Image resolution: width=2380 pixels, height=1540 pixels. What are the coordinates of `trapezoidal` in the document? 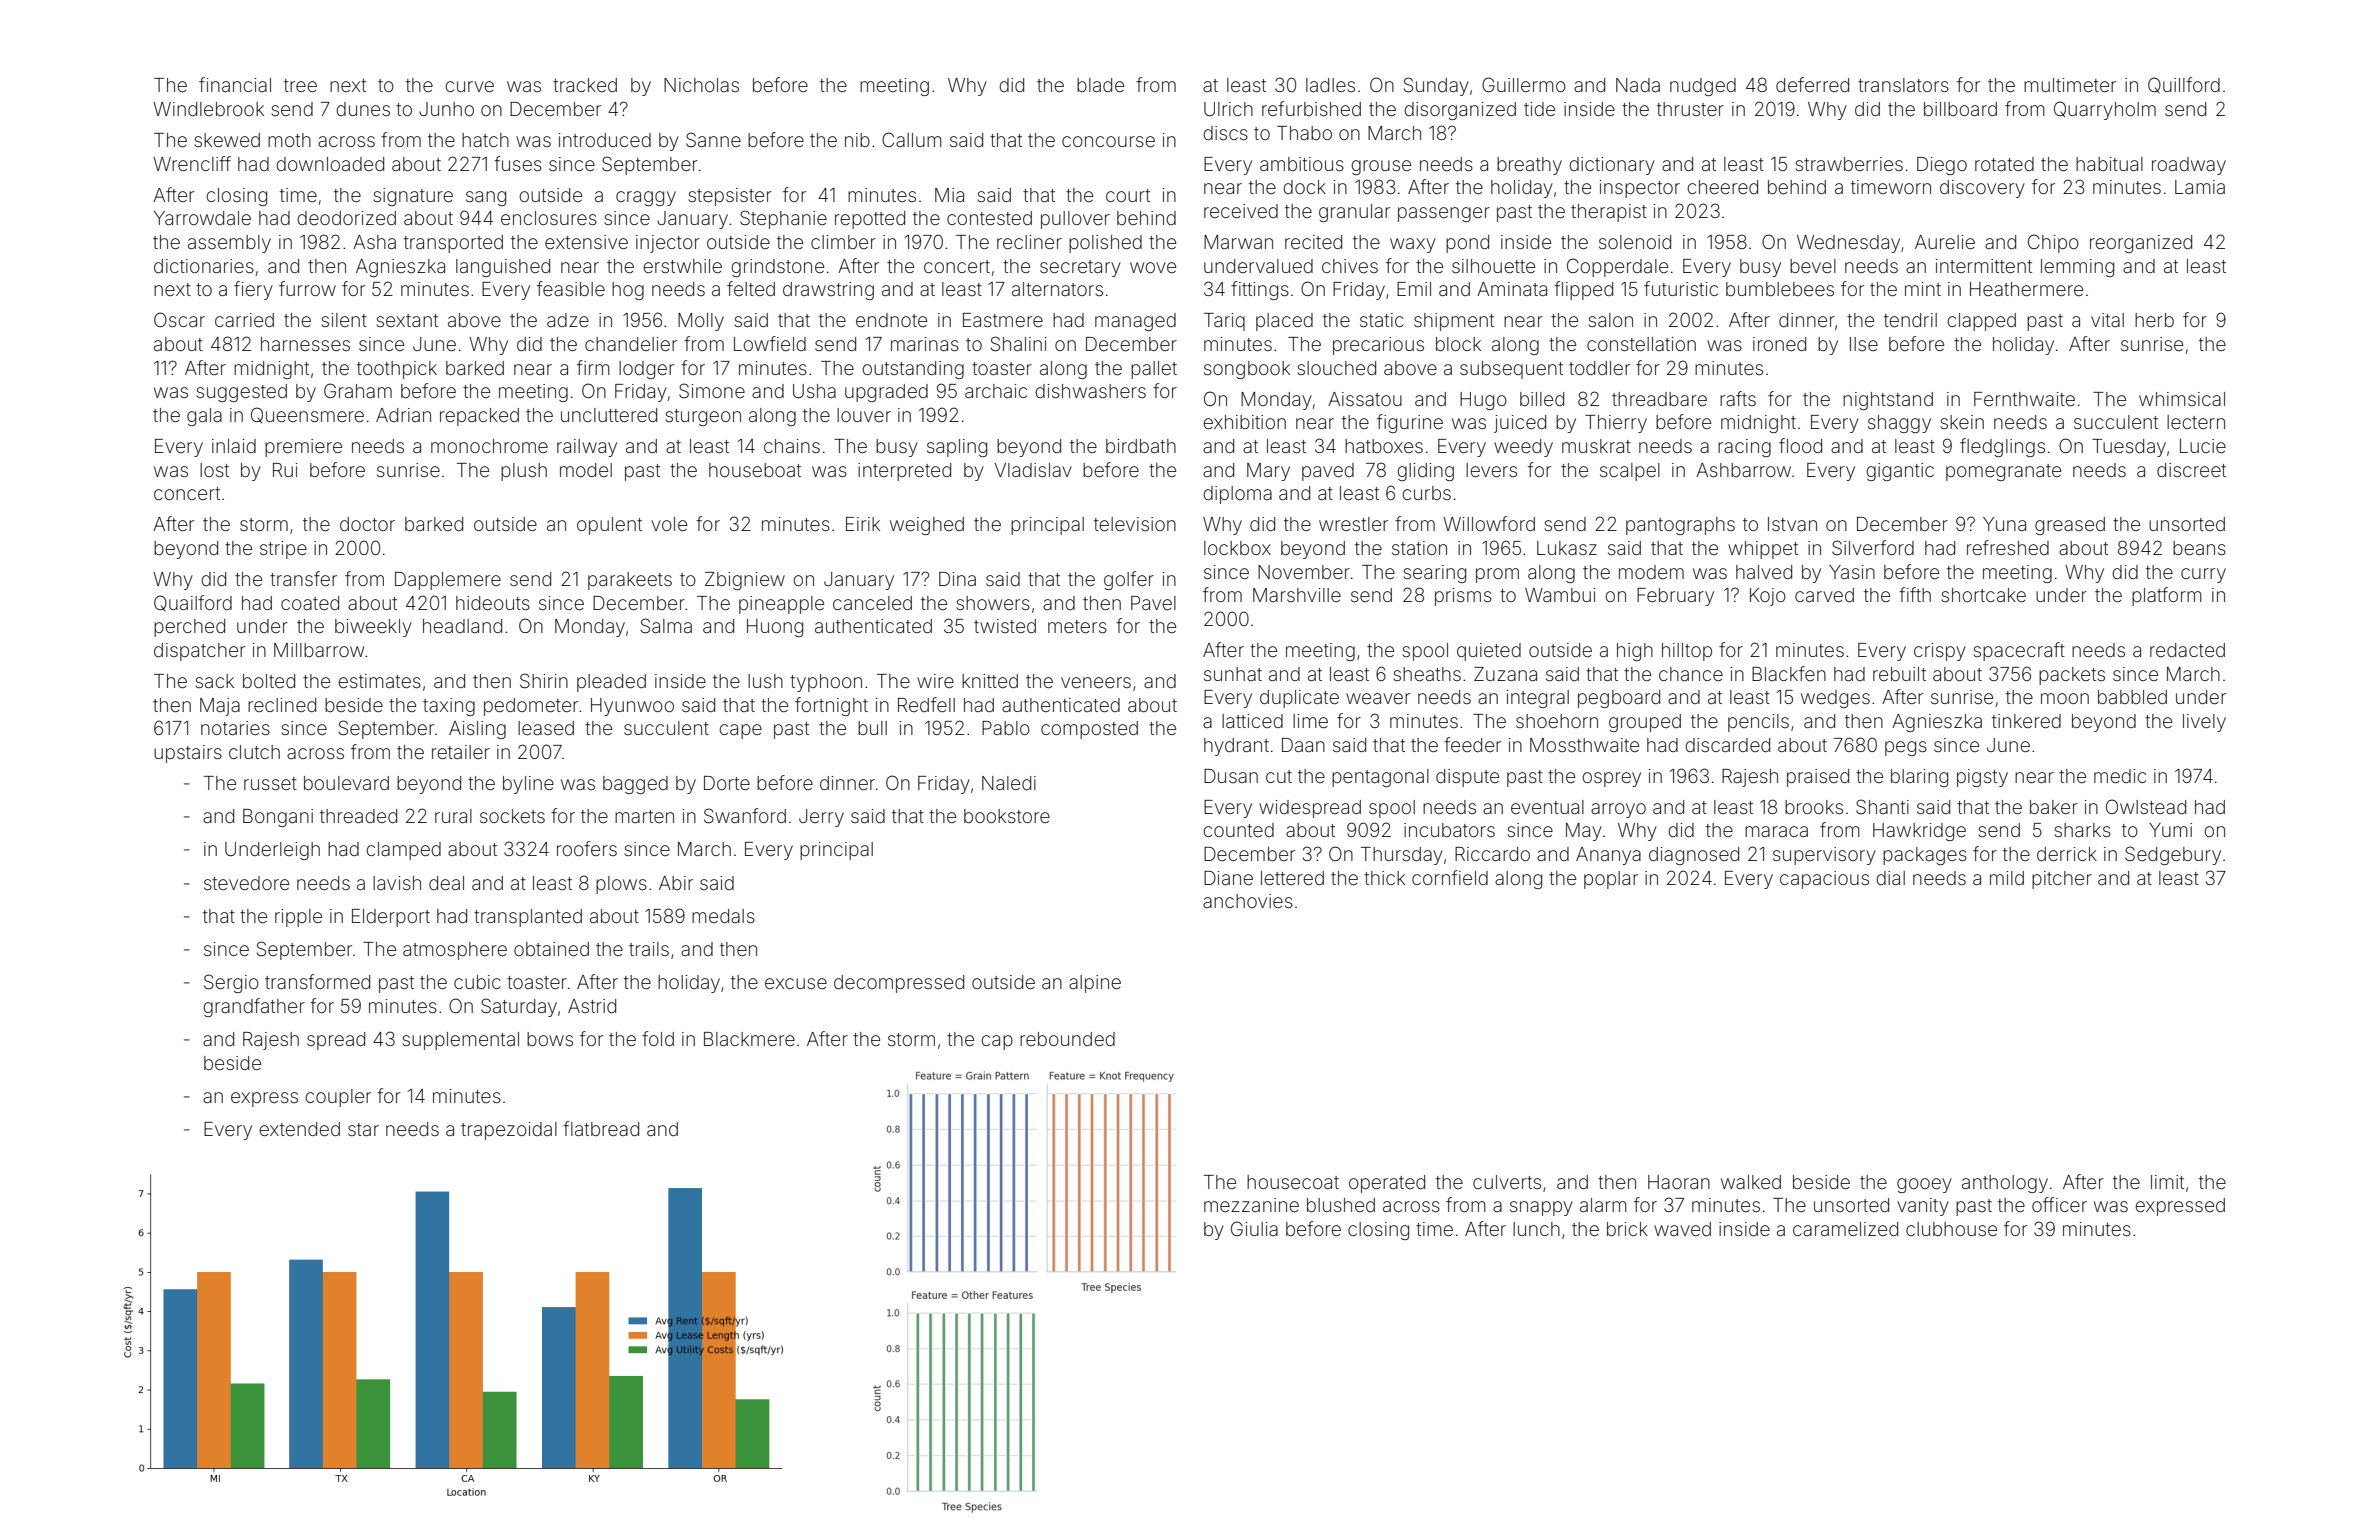 It's located at (509, 1131).
